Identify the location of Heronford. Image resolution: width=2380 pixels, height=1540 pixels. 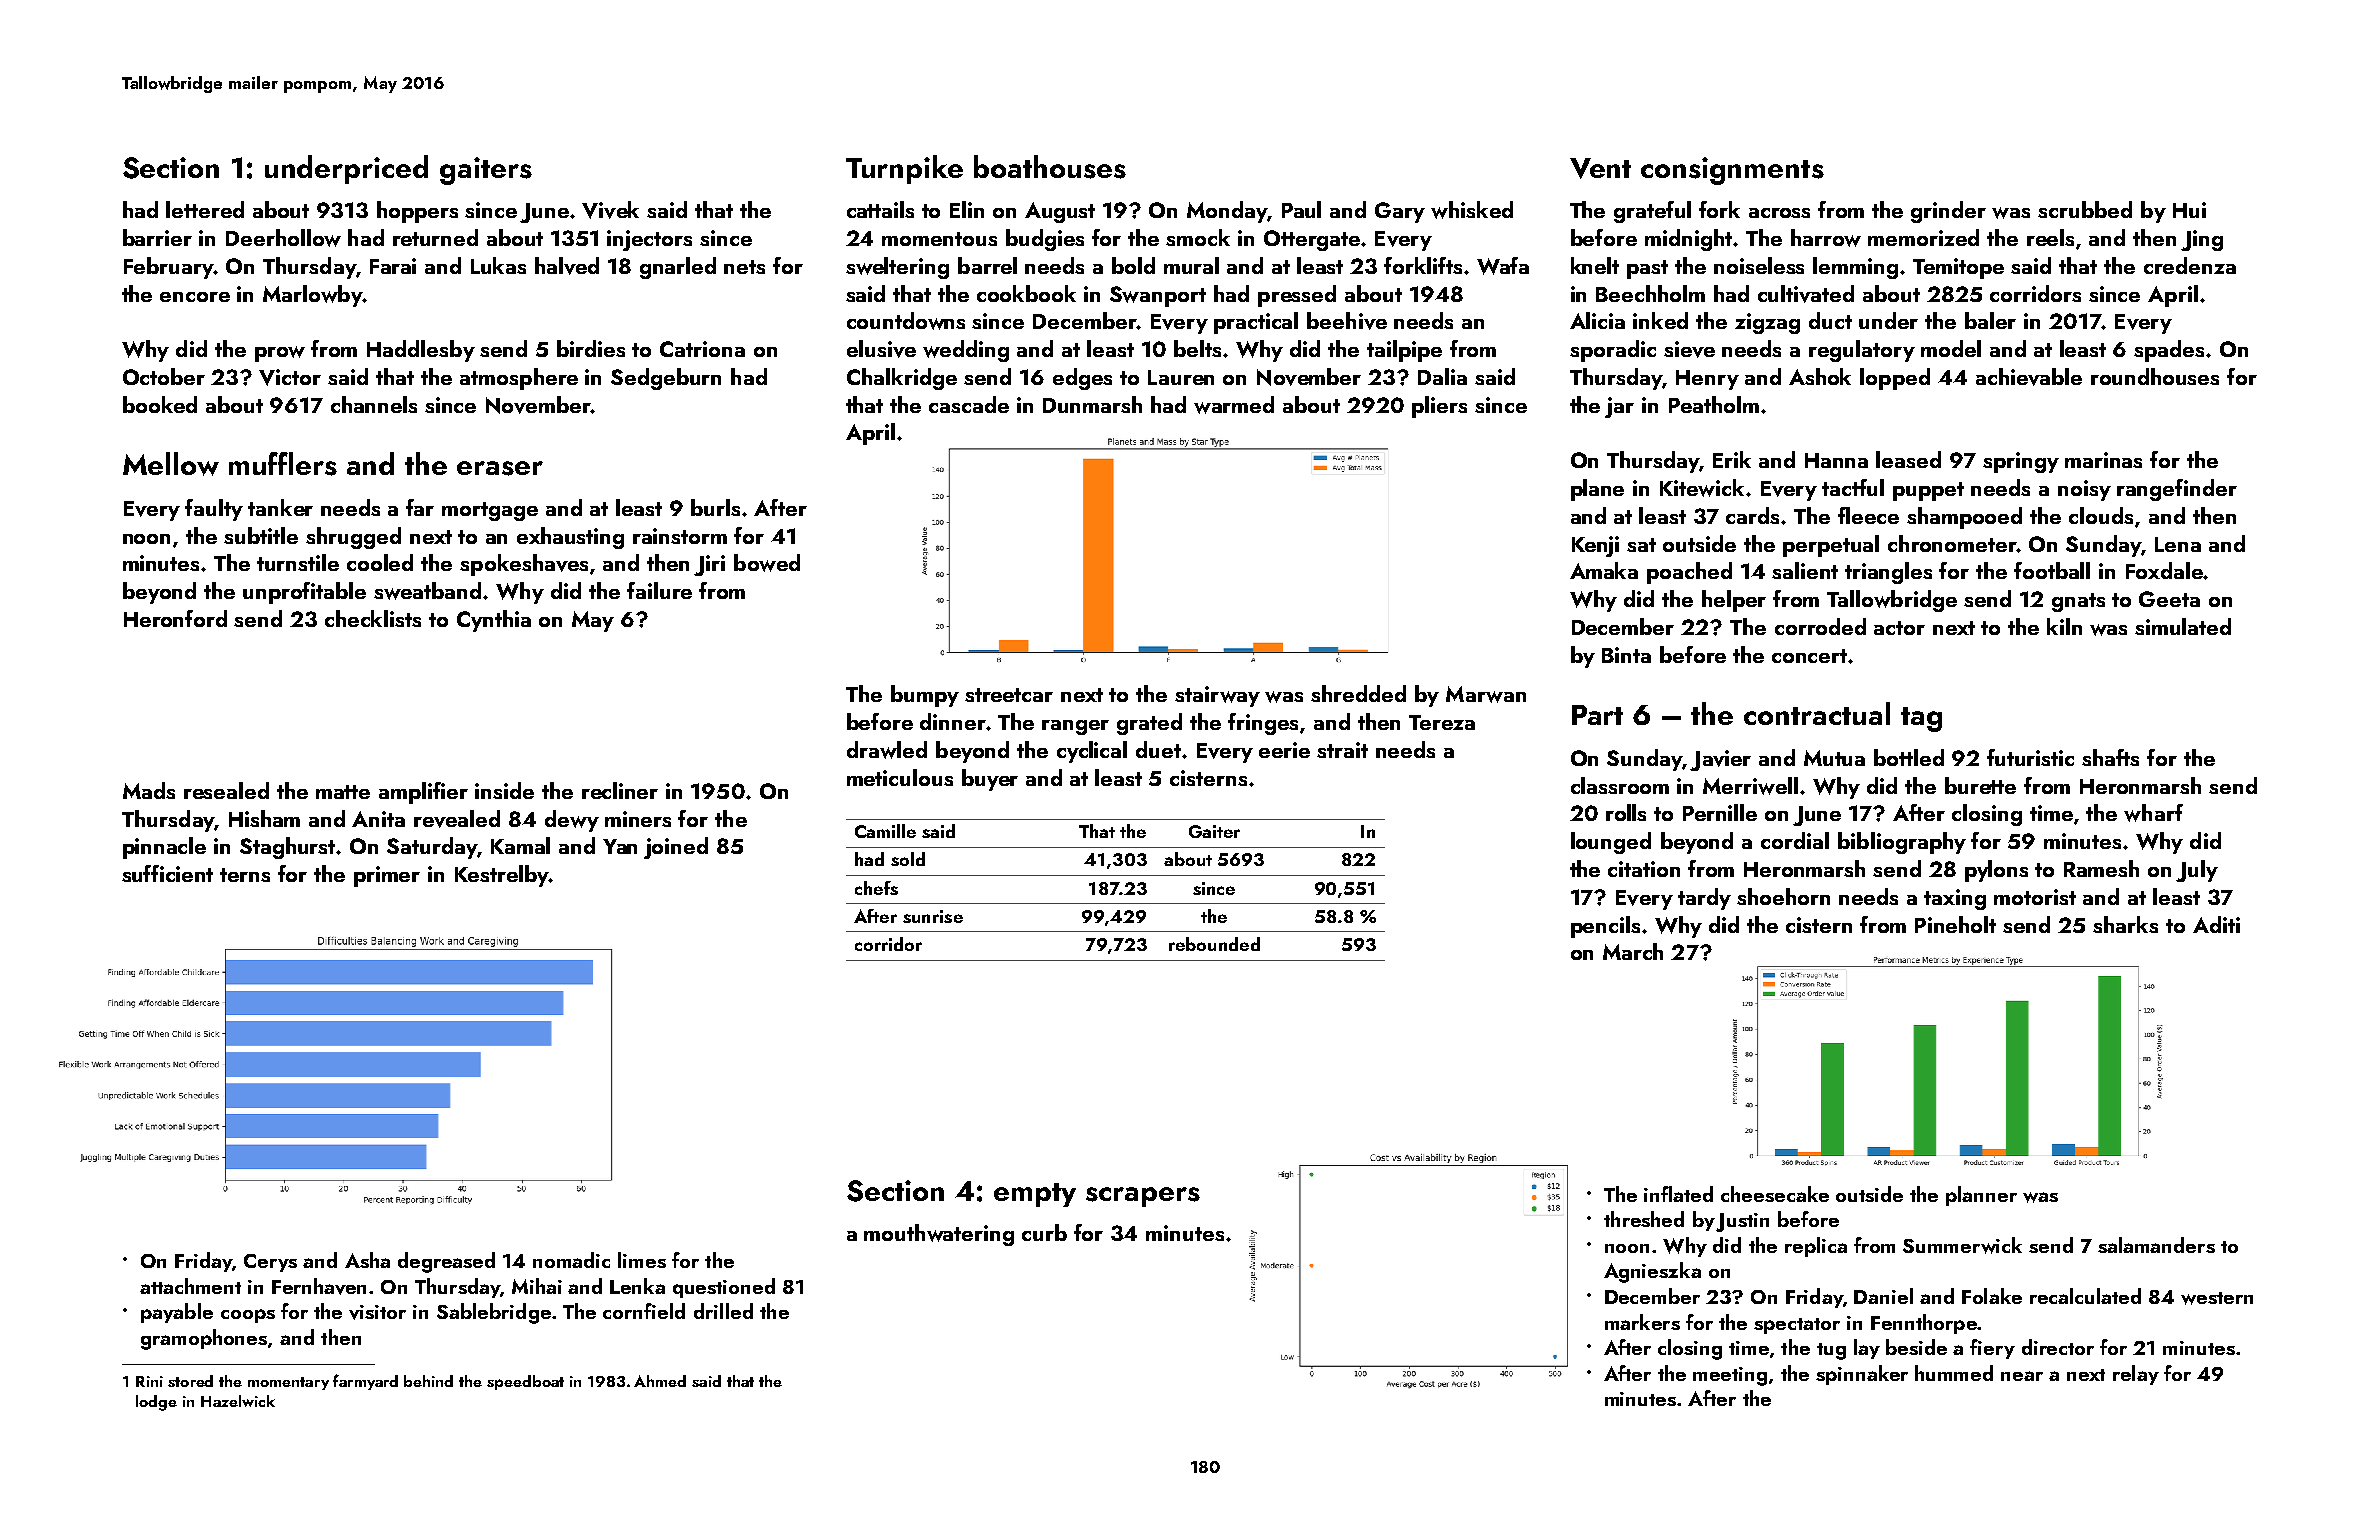
(175, 618).
